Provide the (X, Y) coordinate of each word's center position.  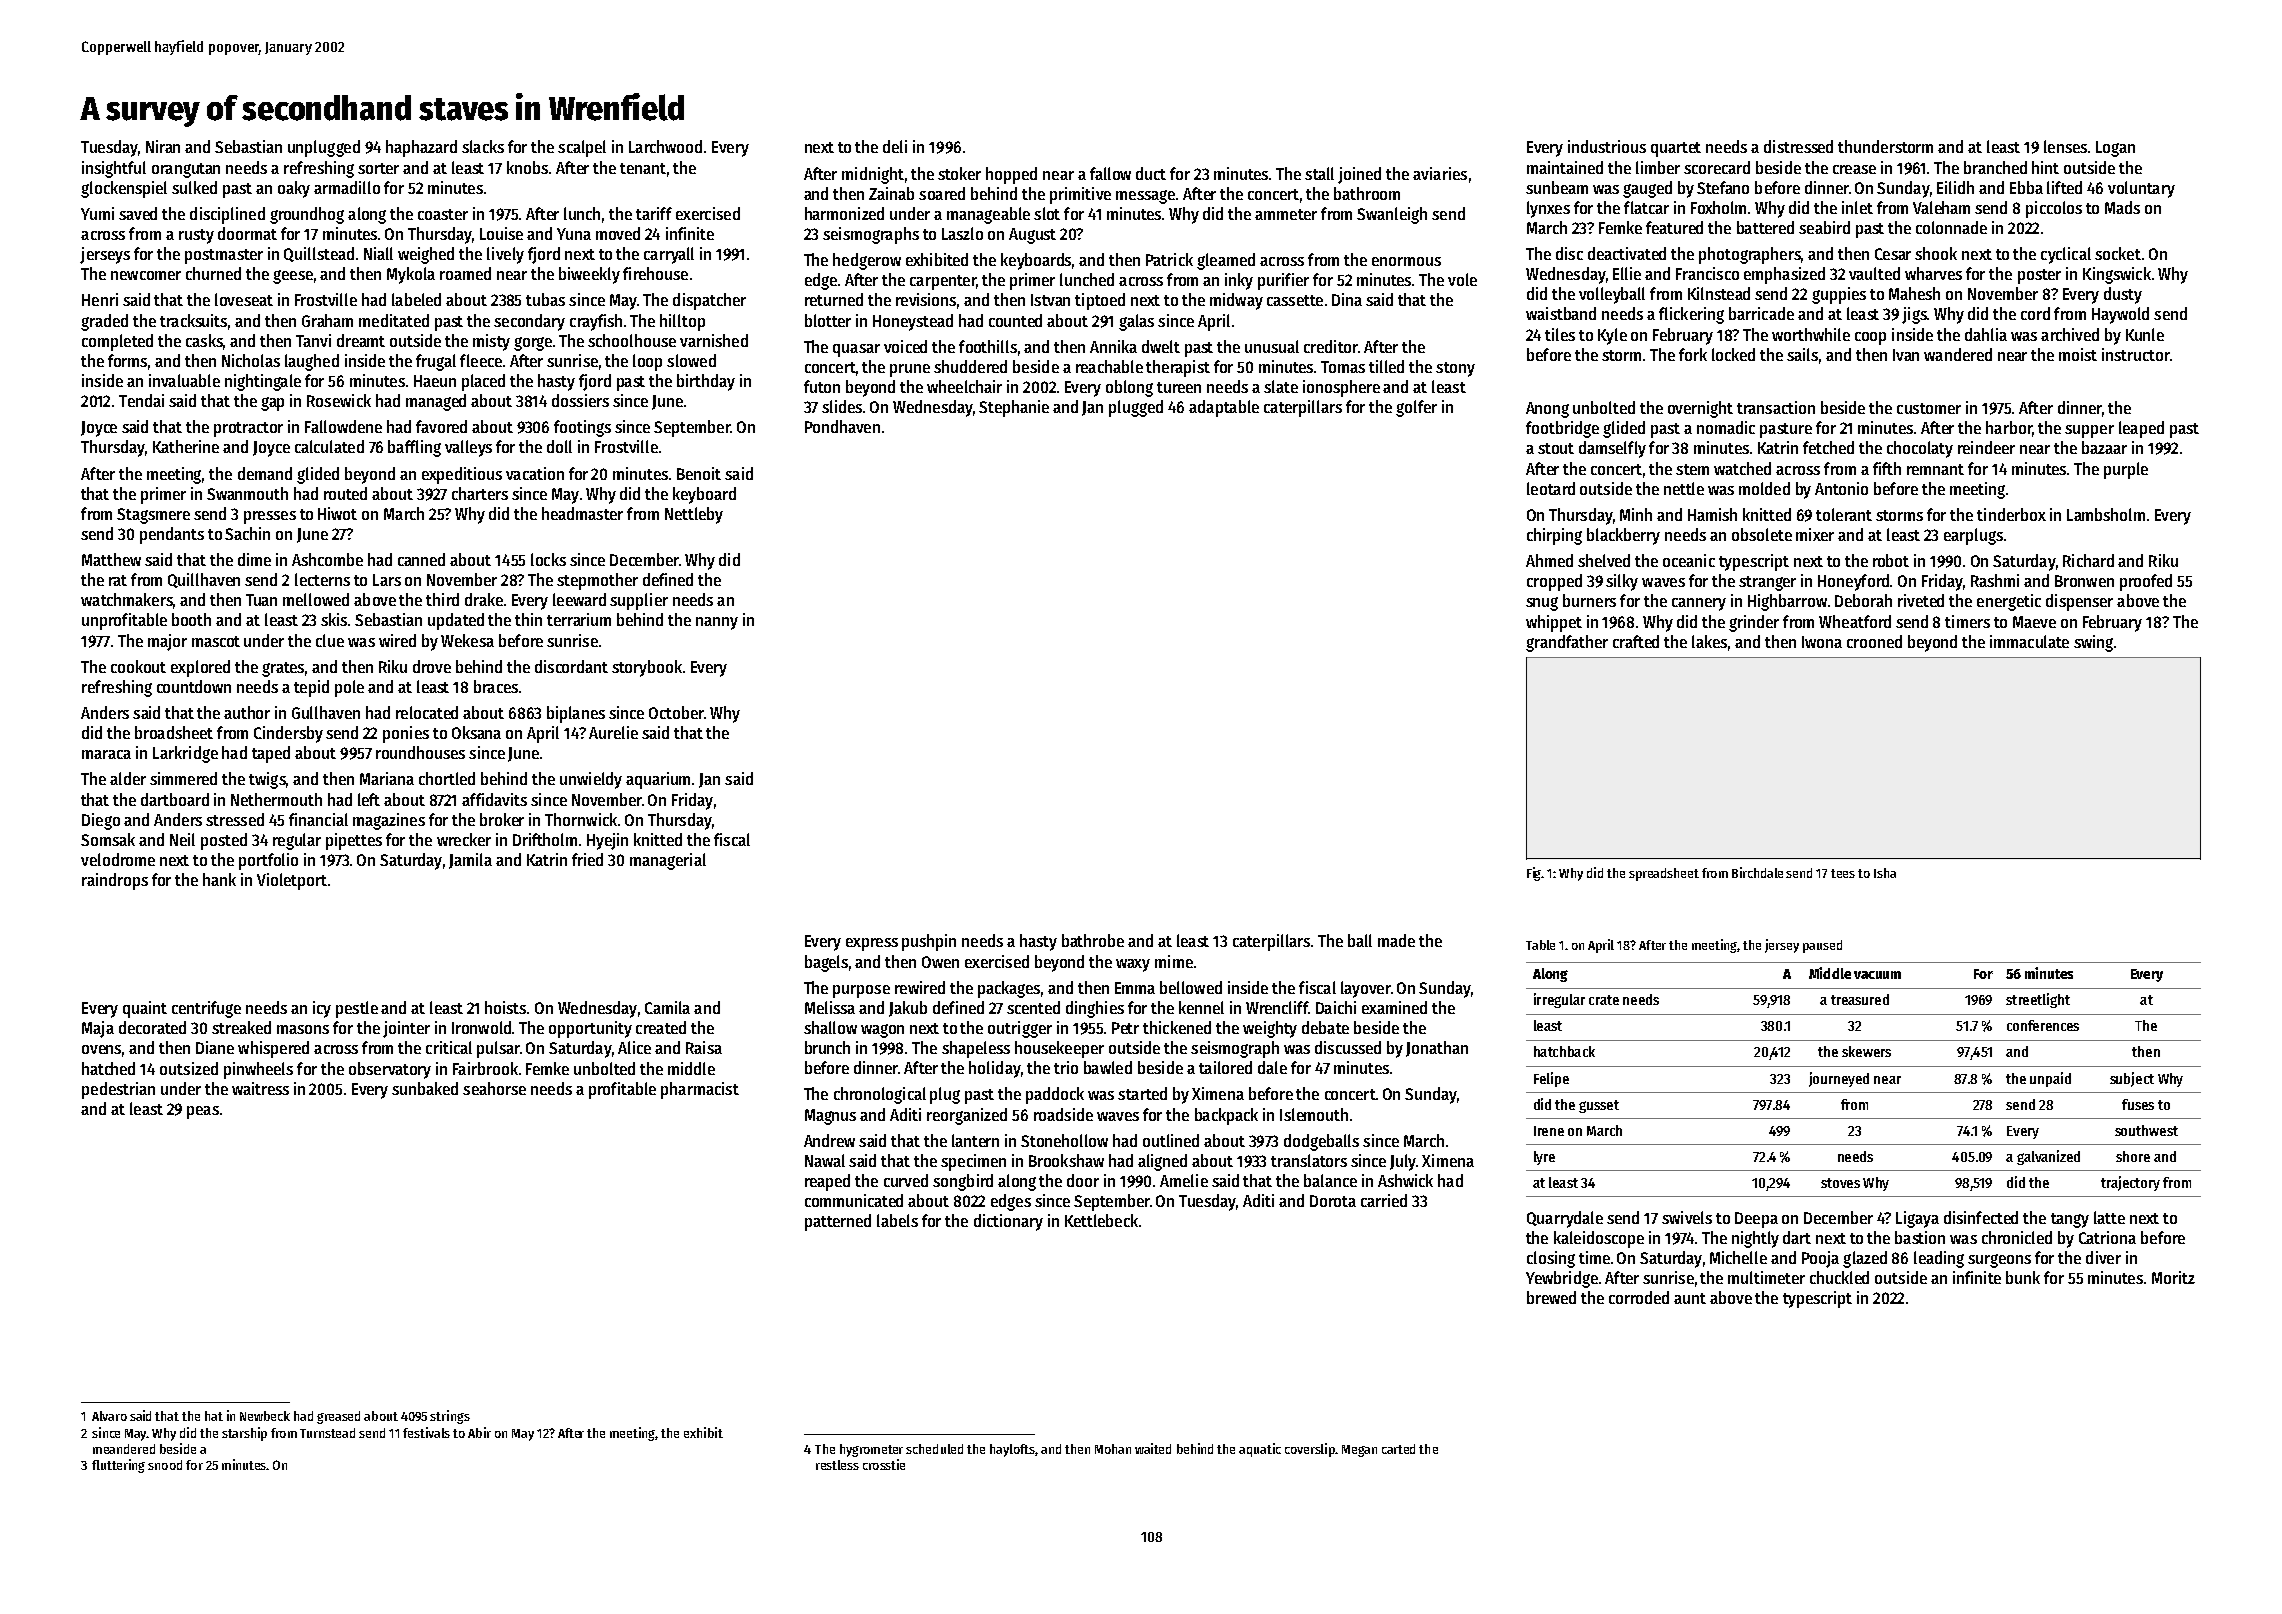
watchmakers (127, 599)
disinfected (1981, 1217)
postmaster (224, 256)
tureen (1179, 387)
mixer (1815, 534)
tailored (1225, 1067)
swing (2093, 643)
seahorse (494, 1088)
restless (837, 1465)
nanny (717, 623)
